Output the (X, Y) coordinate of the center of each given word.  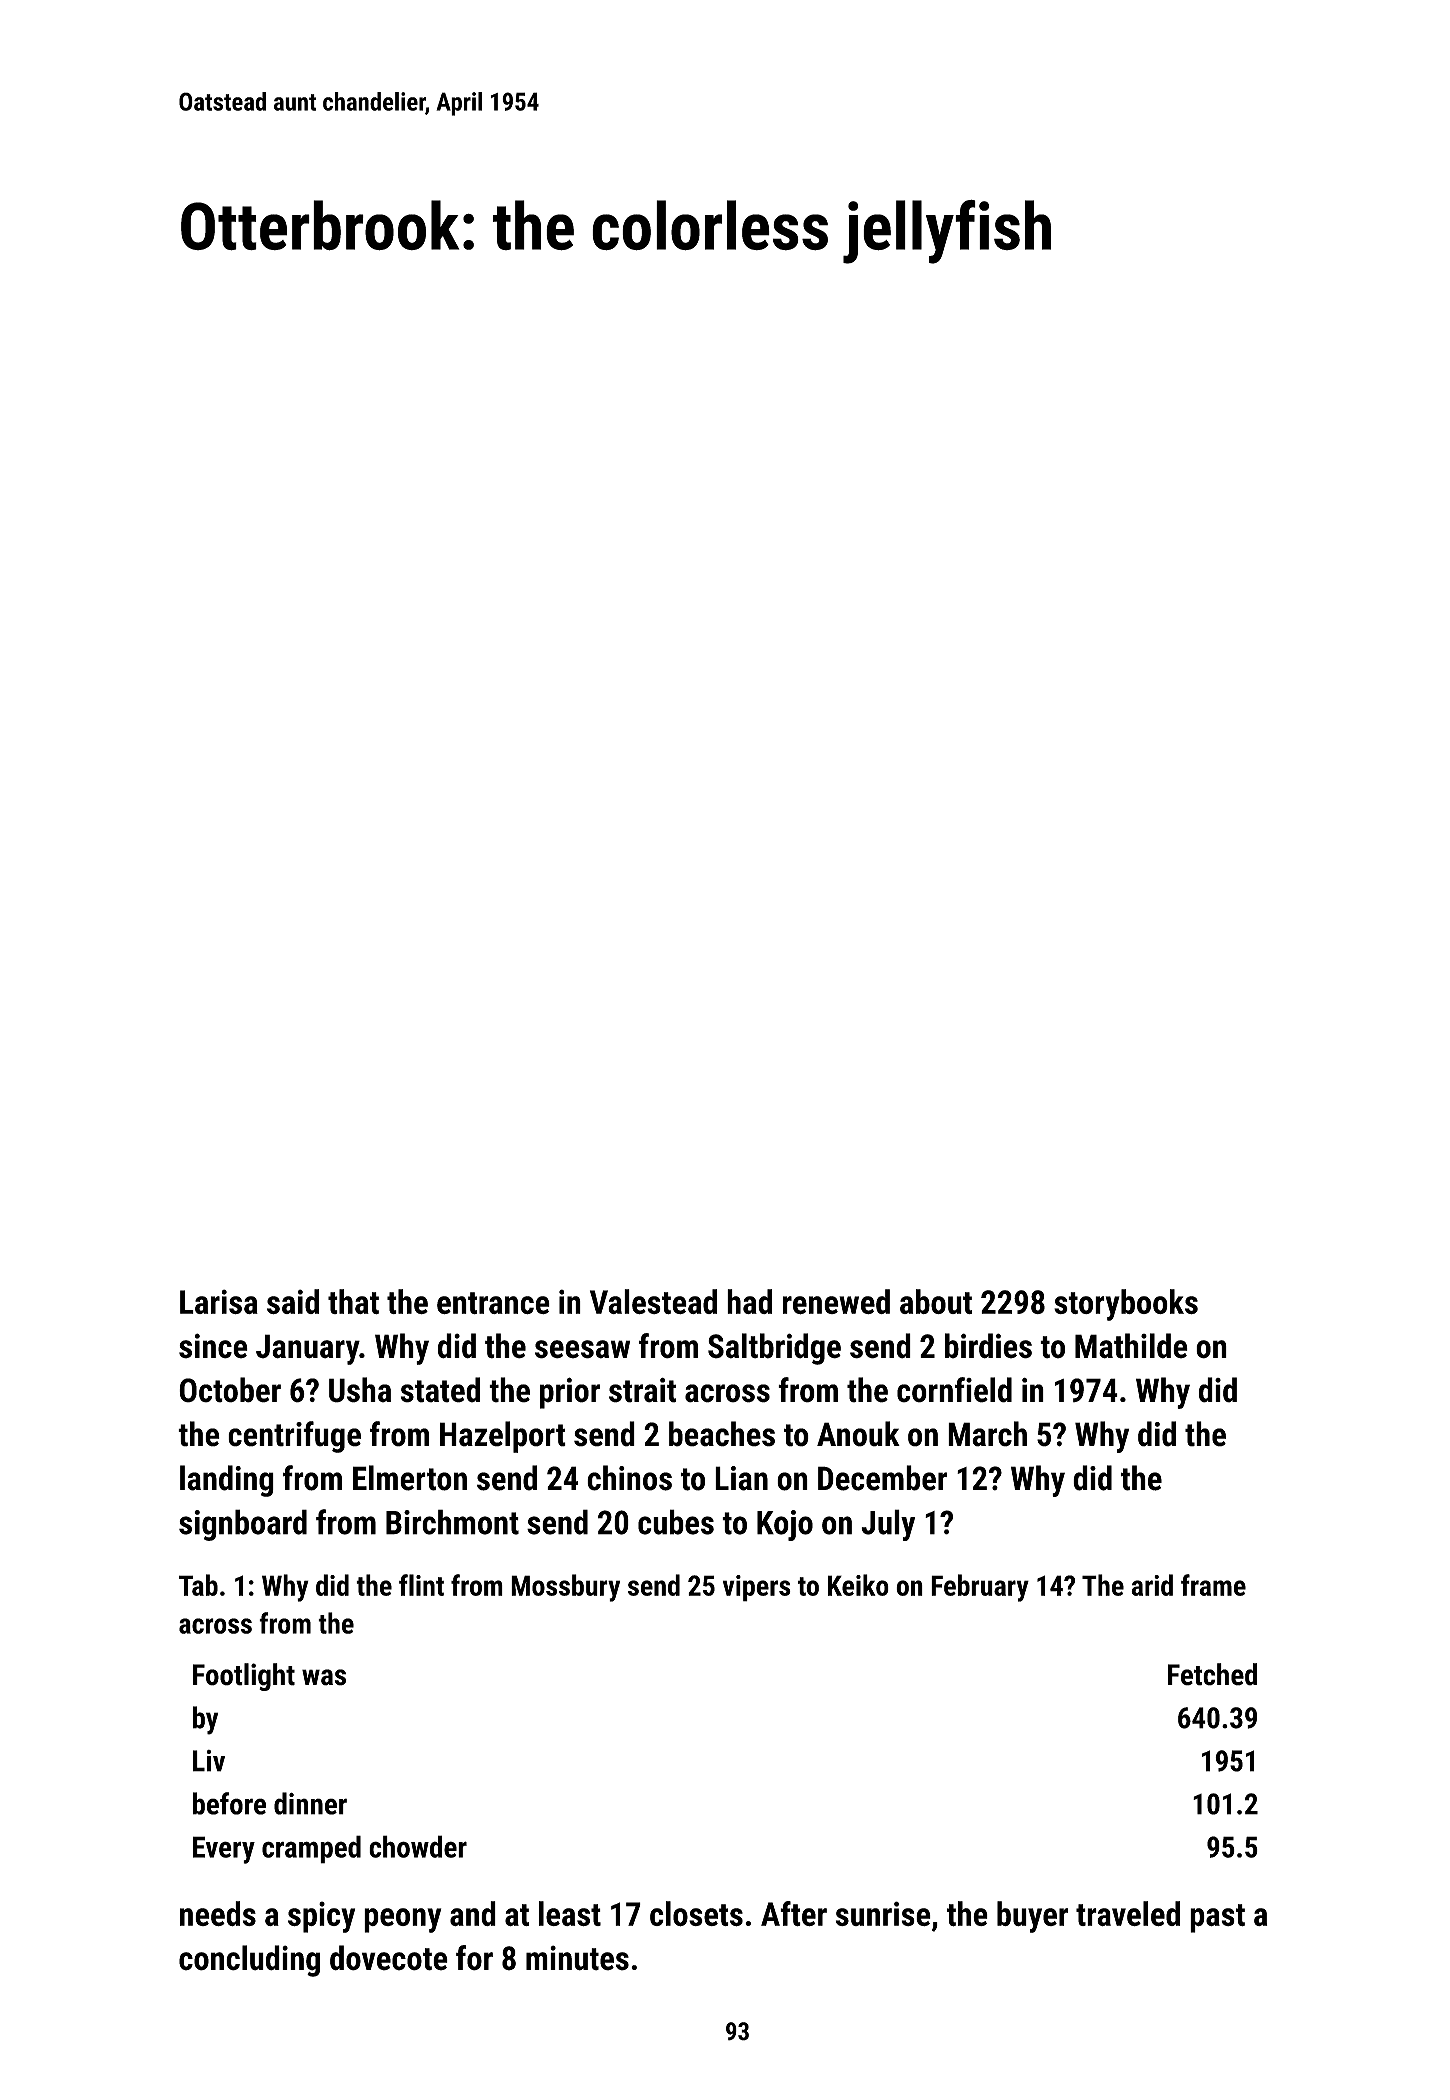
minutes (577, 1958)
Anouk (858, 1434)
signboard (243, 1525)
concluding (249, 1961)
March (987, 1434)
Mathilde (1131, 1346)
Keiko (858, 1585)
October (230, 1390)
